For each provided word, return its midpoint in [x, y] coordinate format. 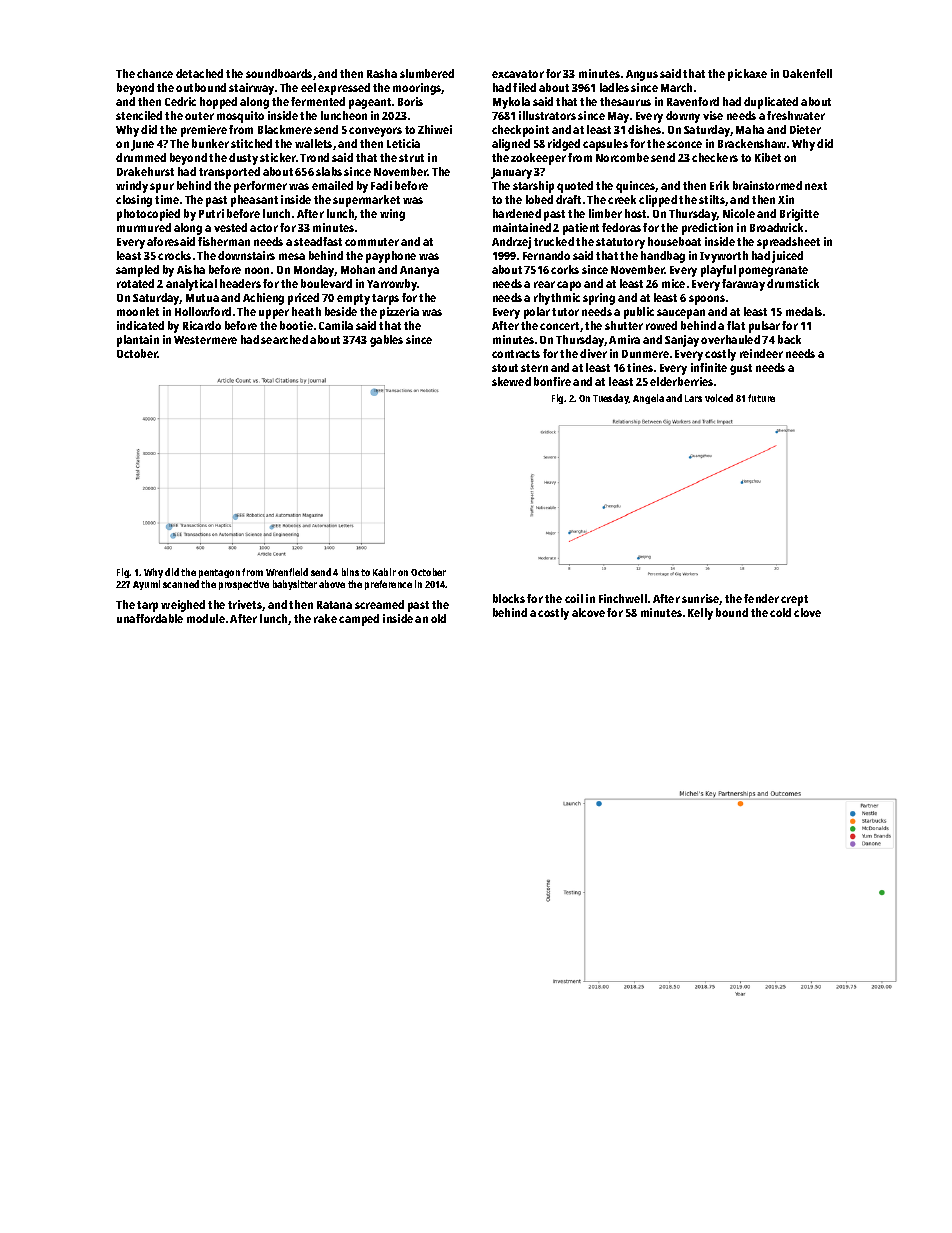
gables [386, 341]
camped [359, 620]
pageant [370, 103]
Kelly [700, 614]
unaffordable [150, 618]
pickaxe [747, 75]
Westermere [205, 340]
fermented [318, 101]
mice [673, 283]
